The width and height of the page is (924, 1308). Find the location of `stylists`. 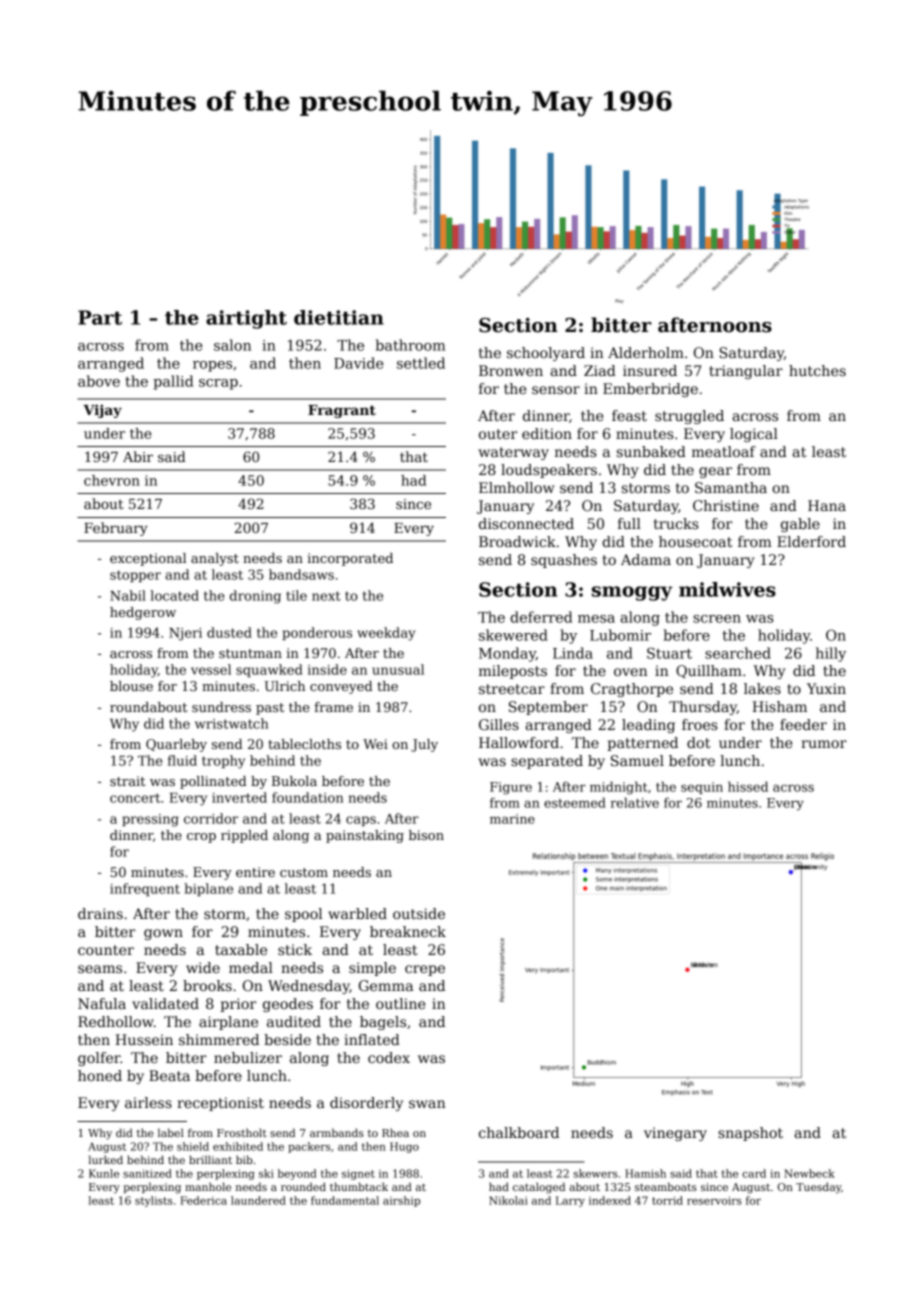

stylists is located at coordinates (153, 1201).
